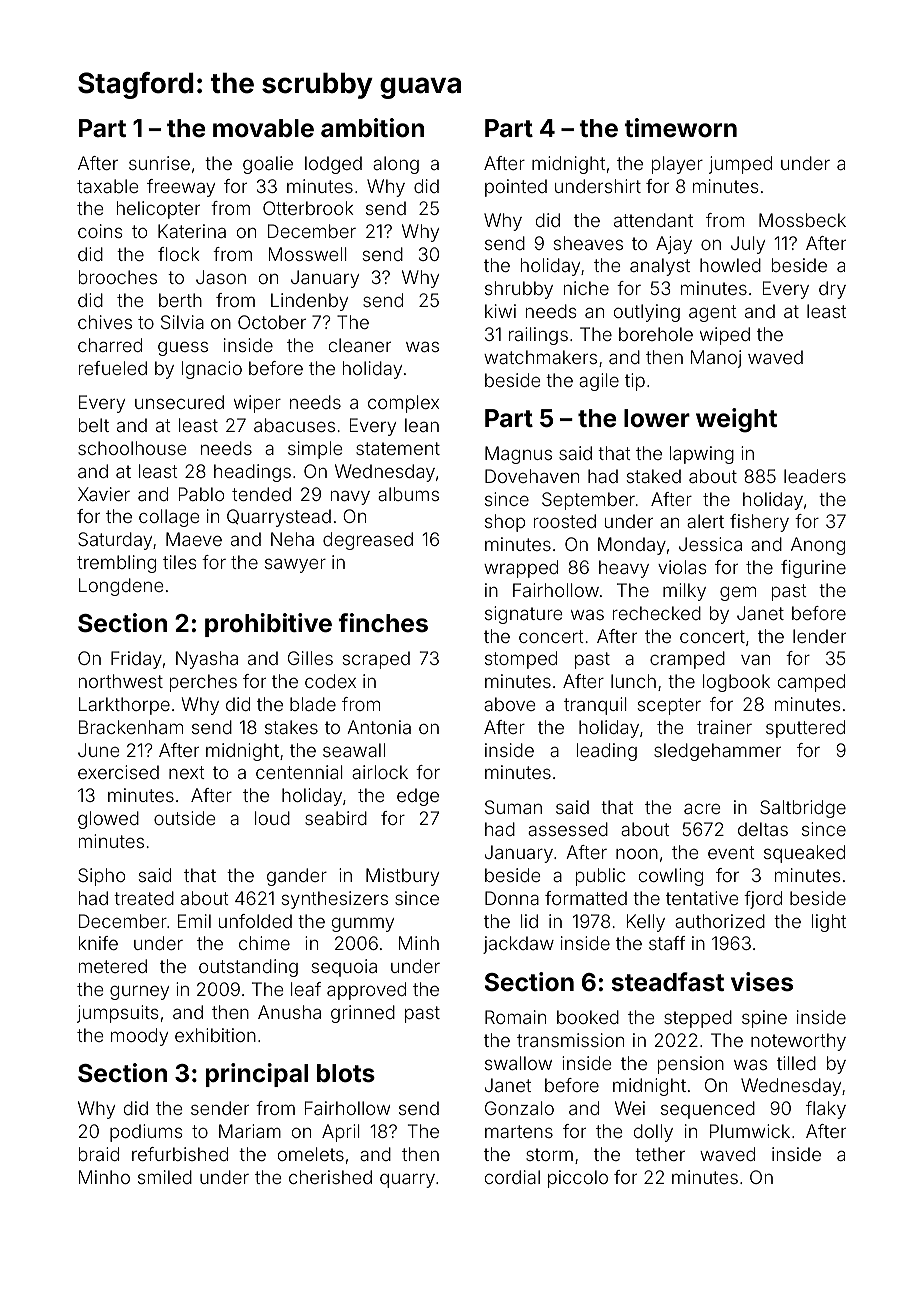  Describe the element at coordinates (724, 727) in the page. I see `trainer` at that location.
